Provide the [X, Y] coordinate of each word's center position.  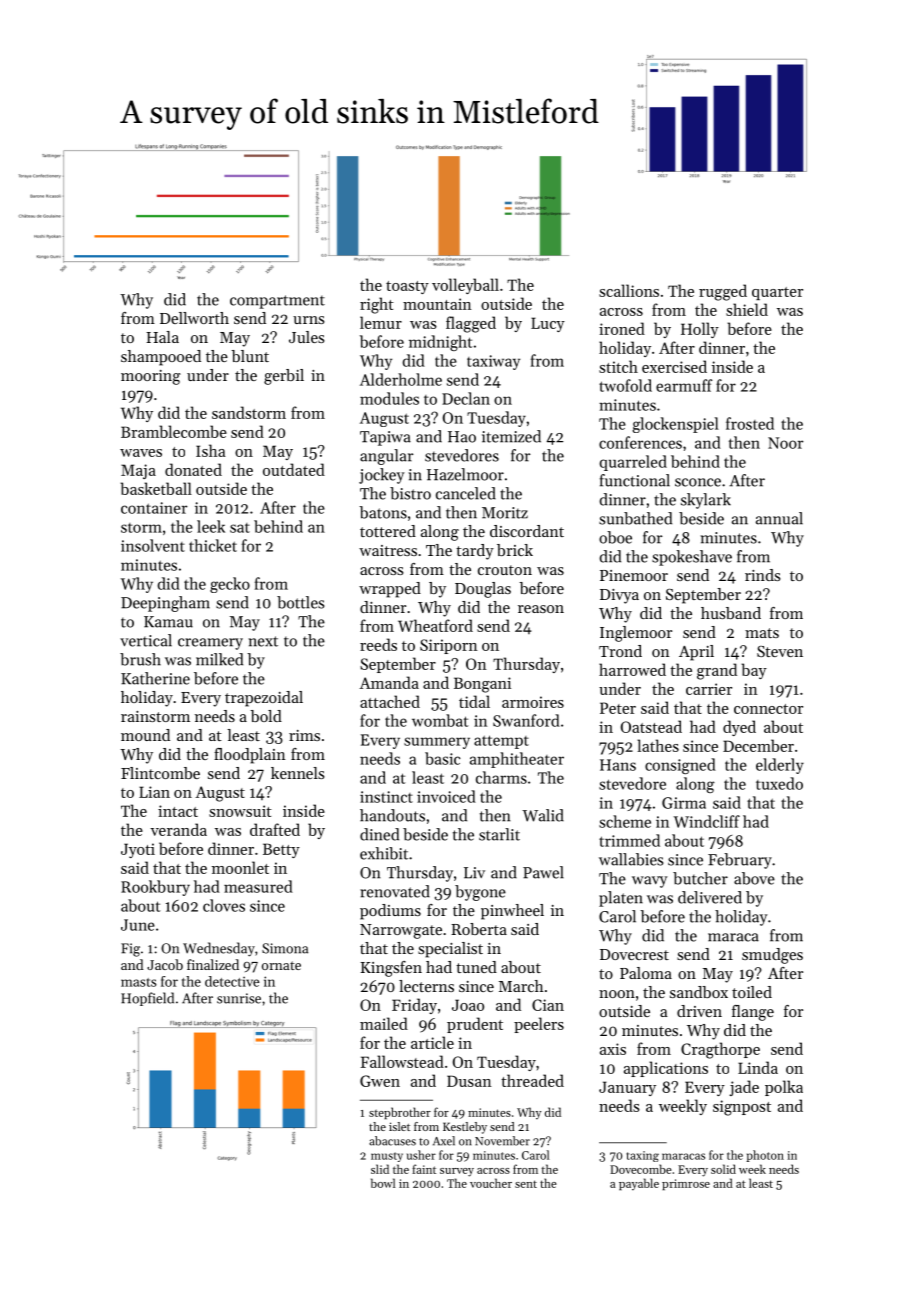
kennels [298, 773]
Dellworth [194, 318]
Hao [462, 437]
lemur [381, 322]
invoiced [446, 796]
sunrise [239, 998]
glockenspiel [676, 425]
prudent [475, 1025]
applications [666, 1069]
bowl [383, 1183]
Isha [211, 450]
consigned [680, 766]
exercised [674, 366]
